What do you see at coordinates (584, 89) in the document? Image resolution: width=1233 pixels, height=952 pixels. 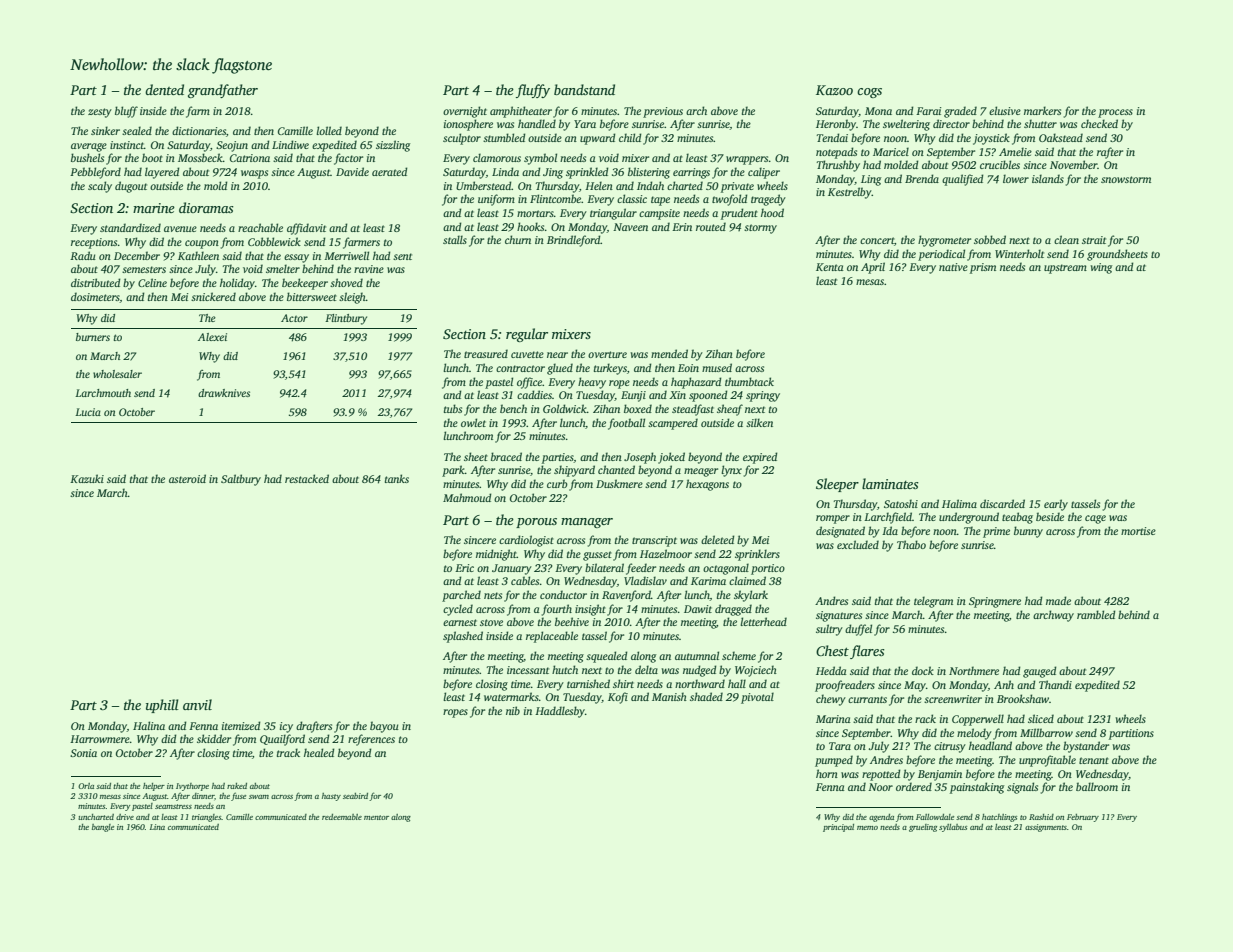 I see `bandstand` at bounding box center [584, 89].
